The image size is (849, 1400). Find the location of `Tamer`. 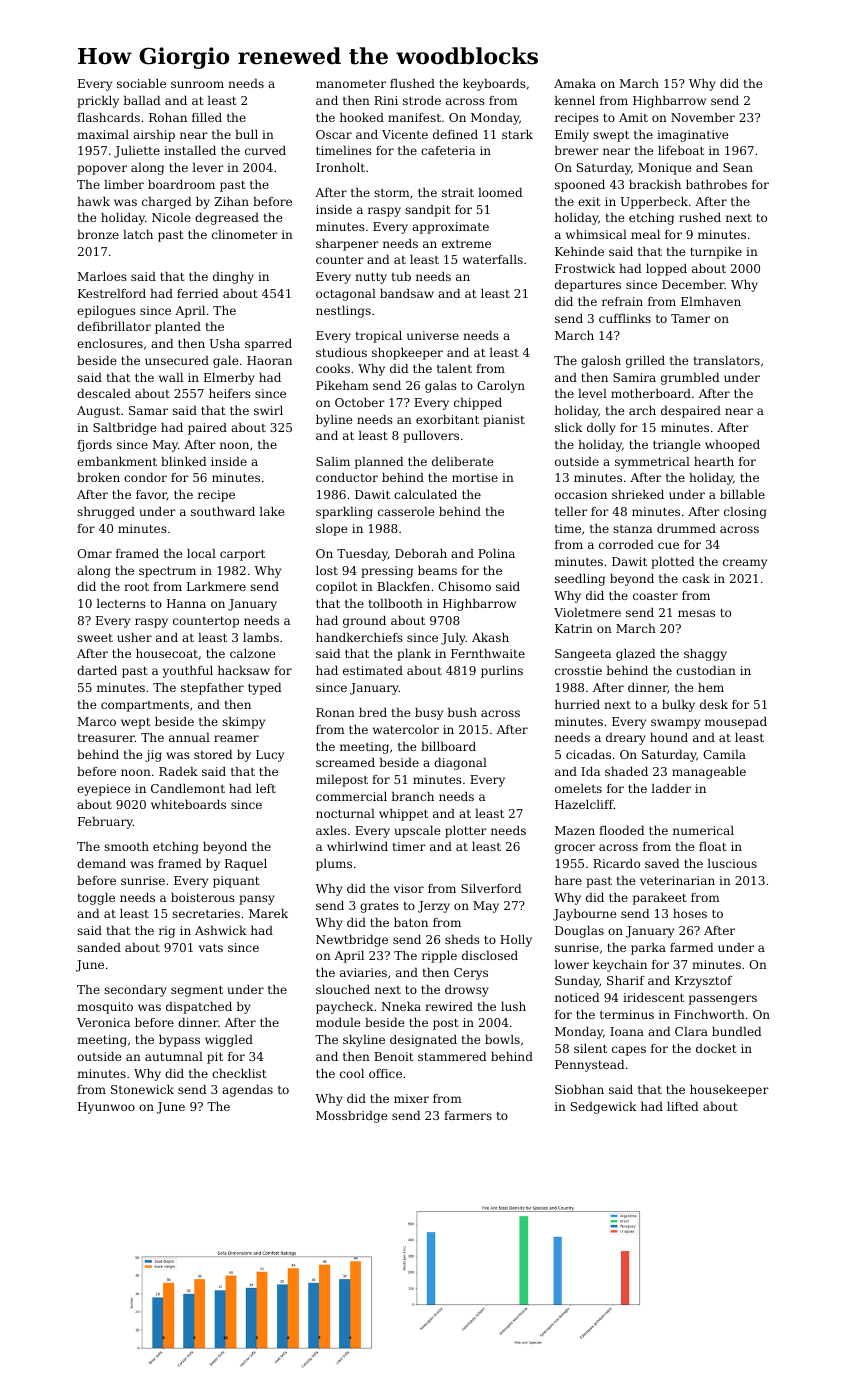

Tamer is located at coordinates (690, 318).
